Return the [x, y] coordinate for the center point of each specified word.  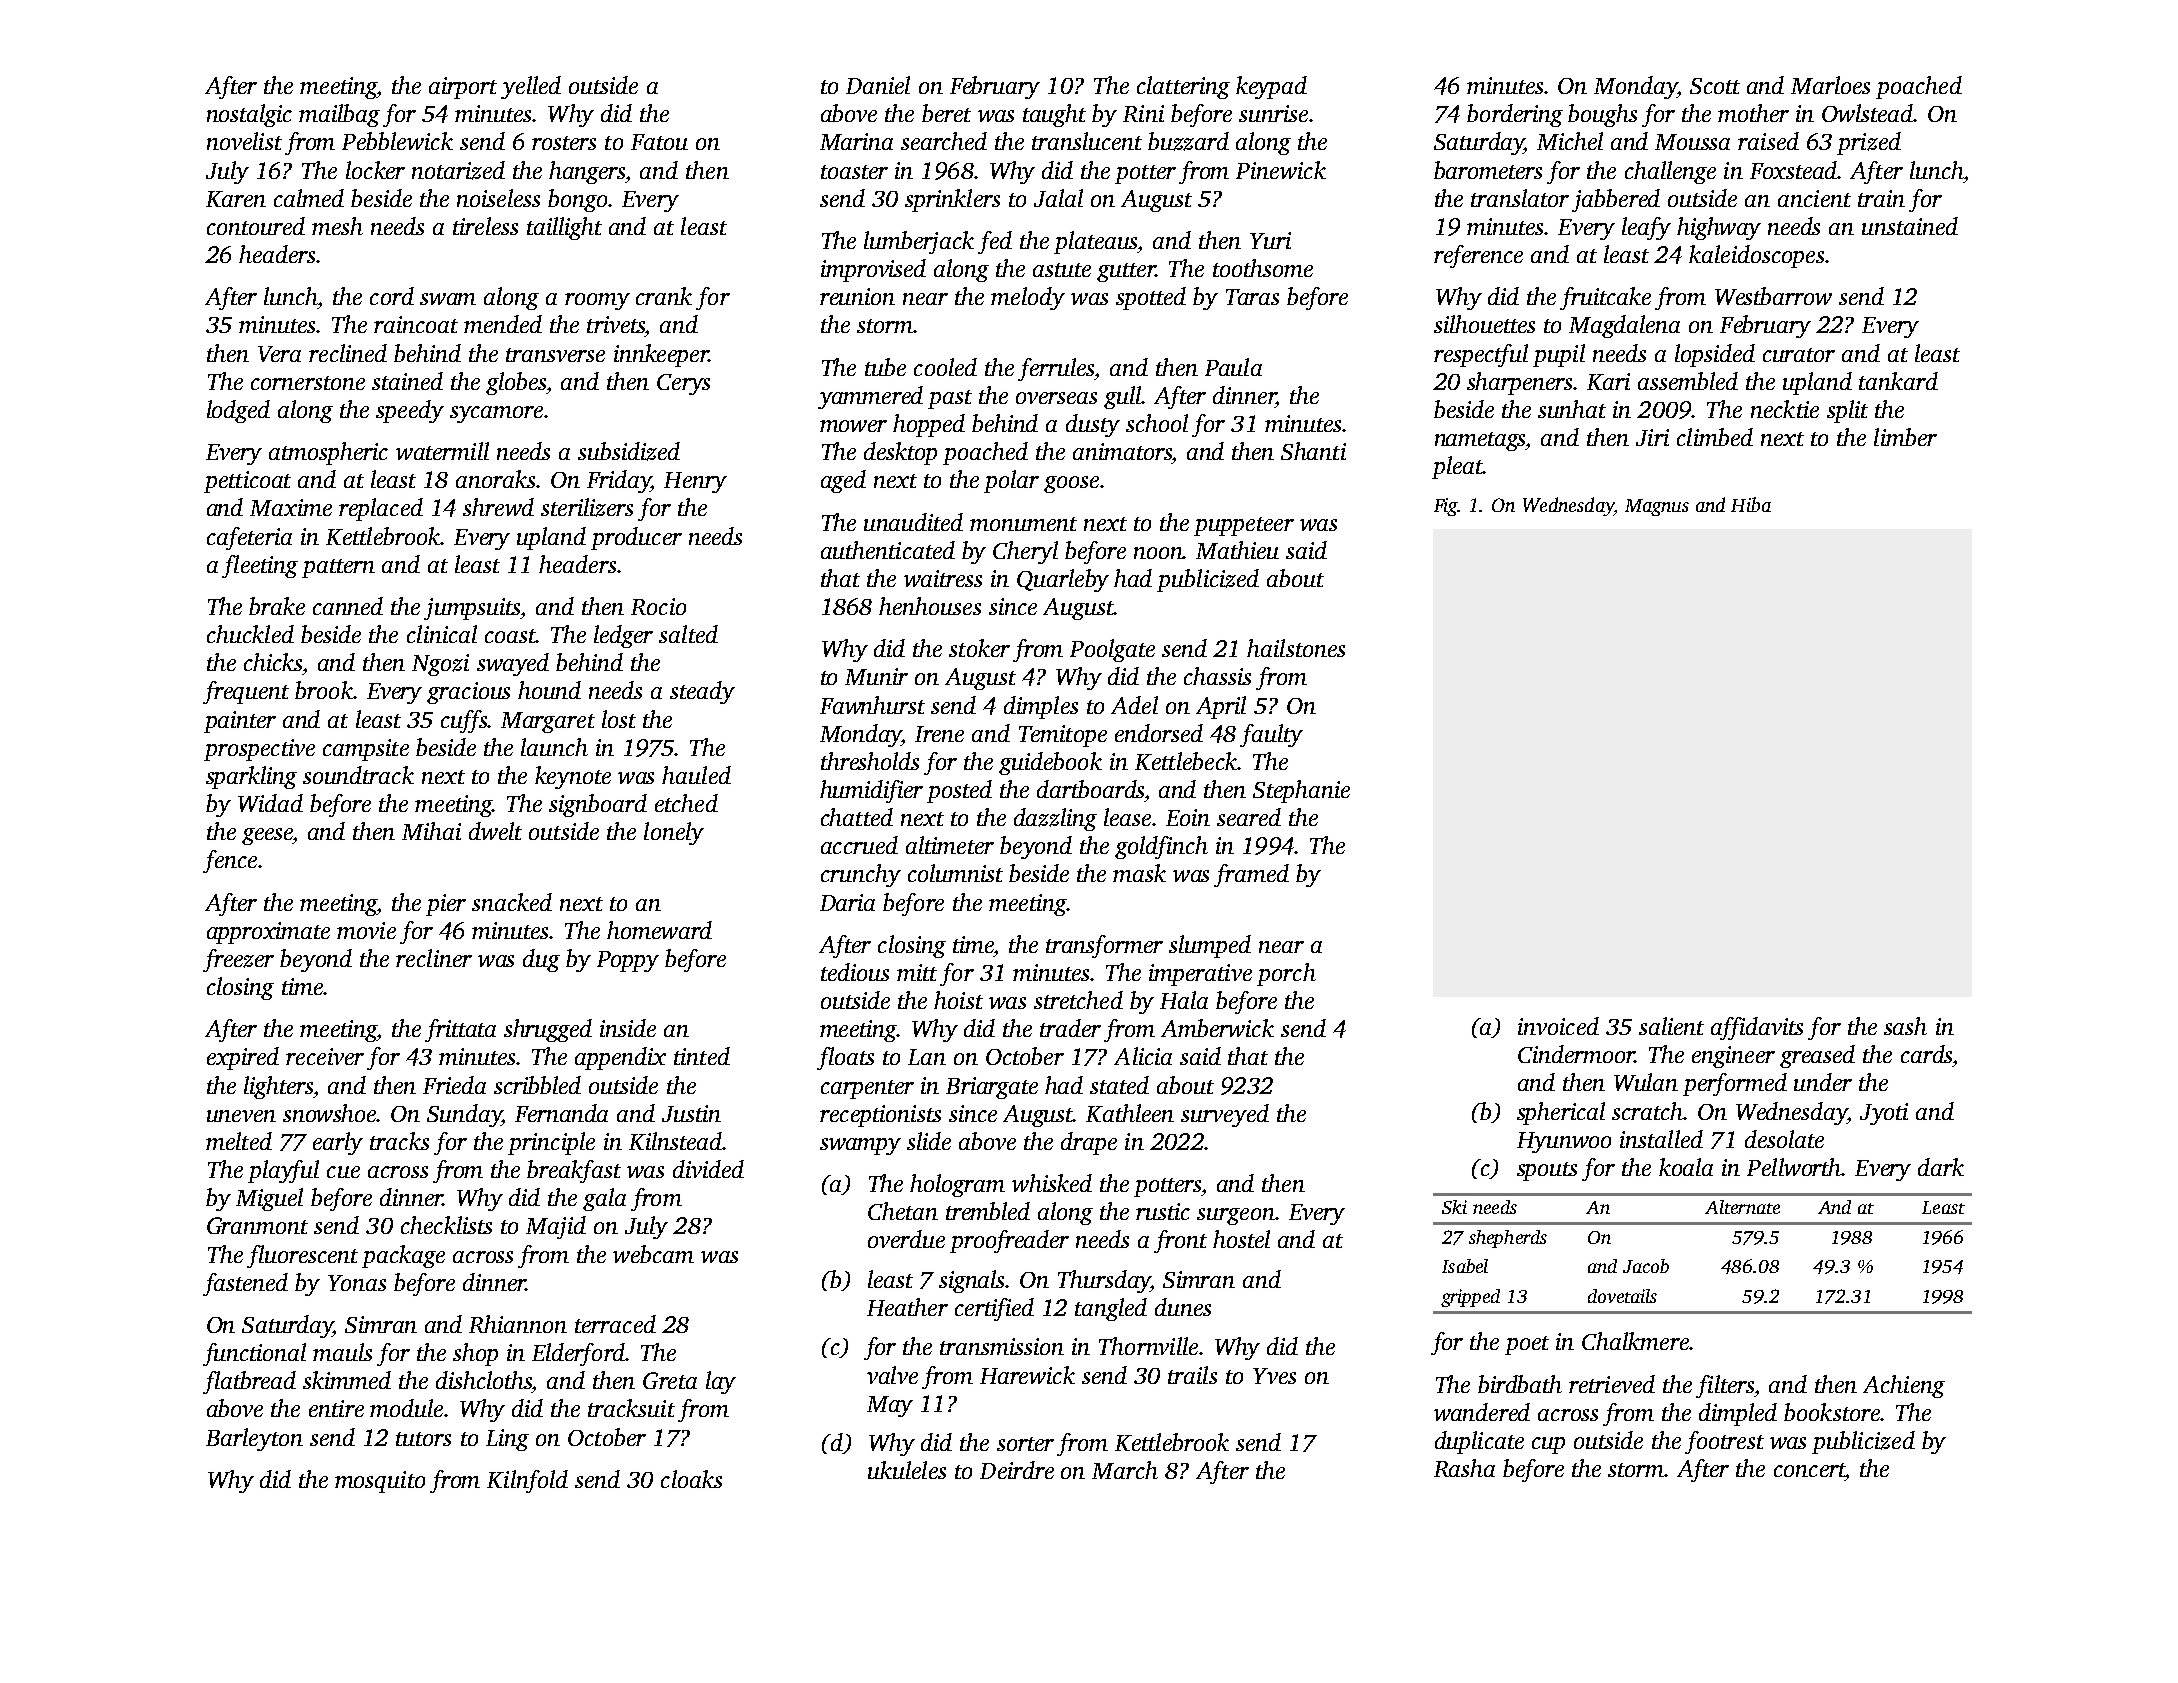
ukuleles [907, 1470]
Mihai [431, 831]
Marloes [1830, 85]
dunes [1183, 1307]
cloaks [691, 1479]
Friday [619, 481]
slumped [1210, 946]
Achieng [1904, 1386]
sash [1905, 1026]
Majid [556, 1227]
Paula [1233, 367]
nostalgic [249, 115]
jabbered [1616, 200]
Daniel [878, 85]
